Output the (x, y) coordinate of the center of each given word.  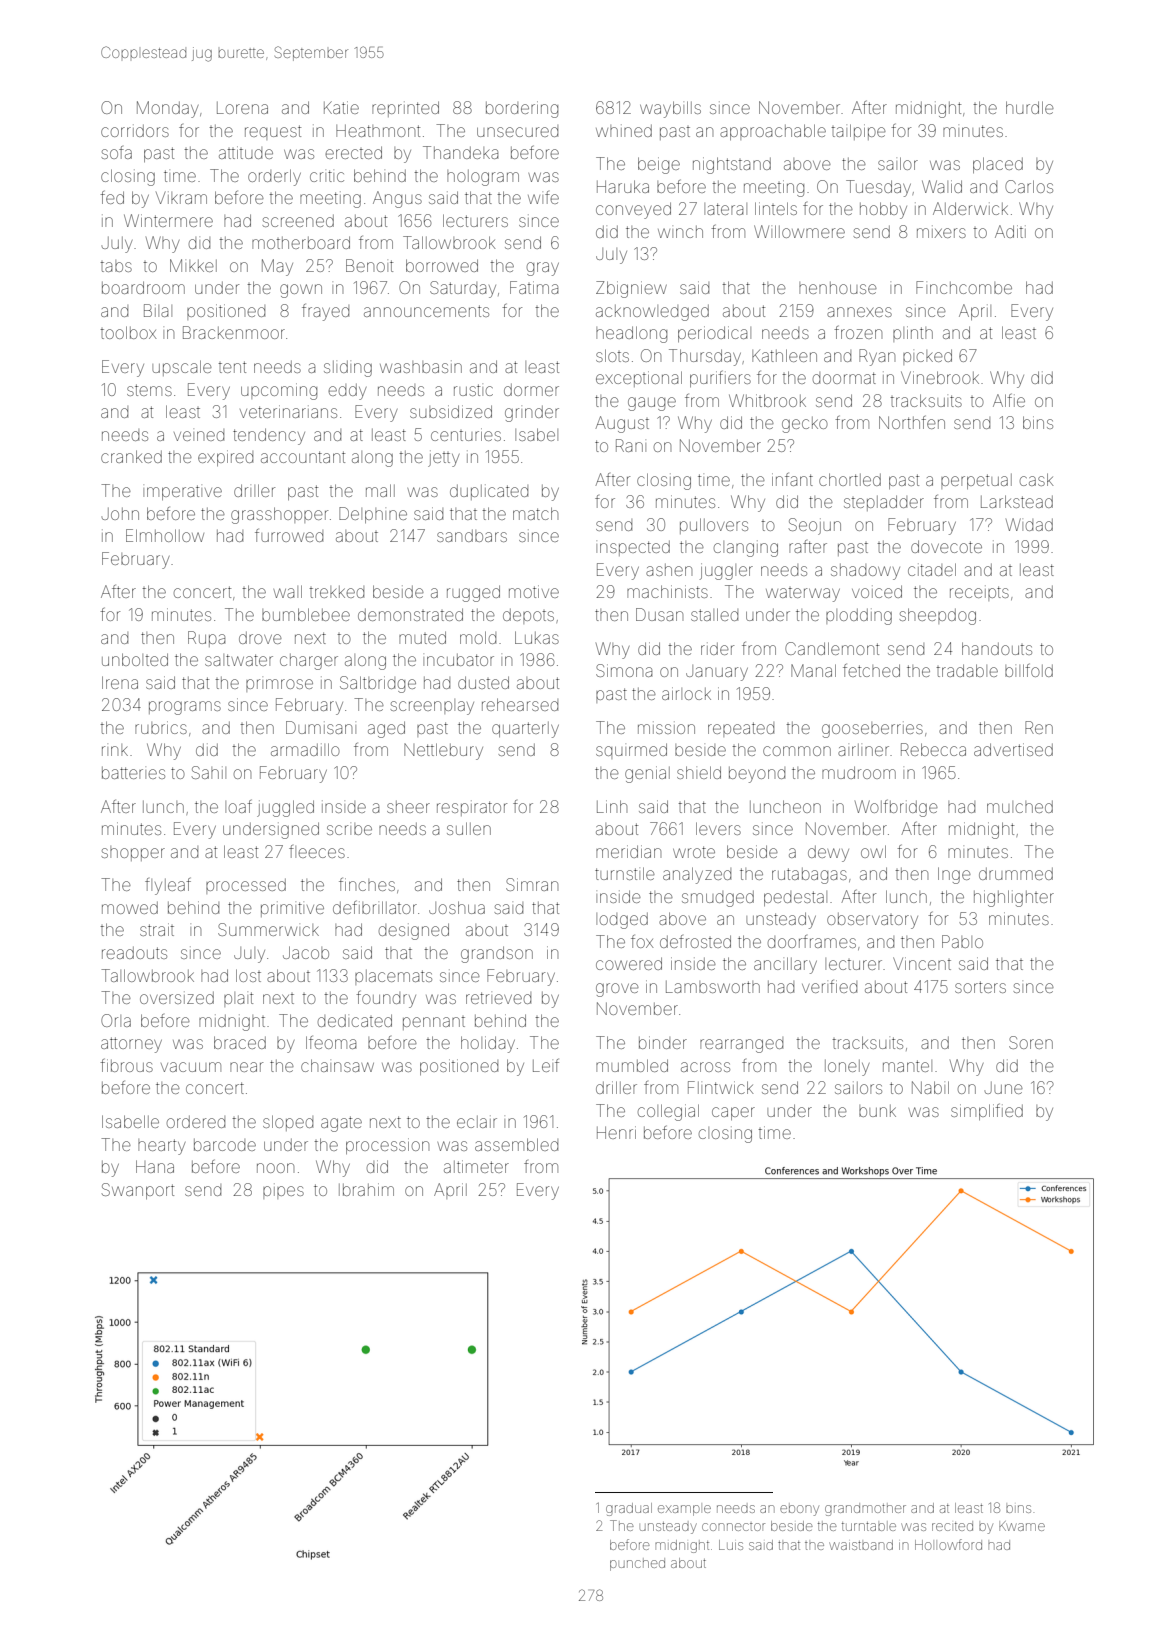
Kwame (1022, 1526)
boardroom (143, 287)
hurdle (1030, 107)
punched (637, 1564)
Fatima (534, 287)
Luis (731, 1545)
